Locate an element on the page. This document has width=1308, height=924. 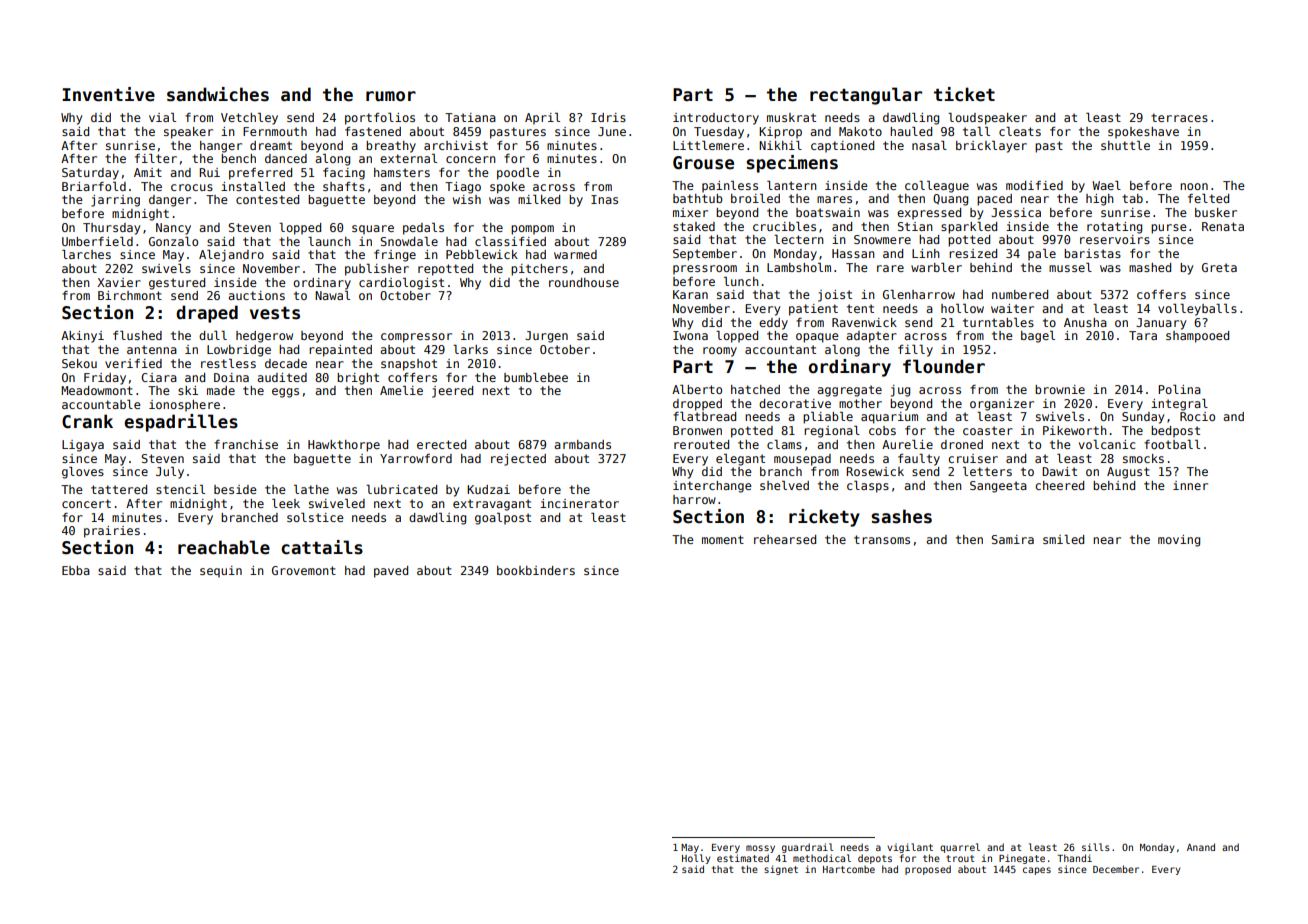
ticket is located at coordinates (964, 94).
